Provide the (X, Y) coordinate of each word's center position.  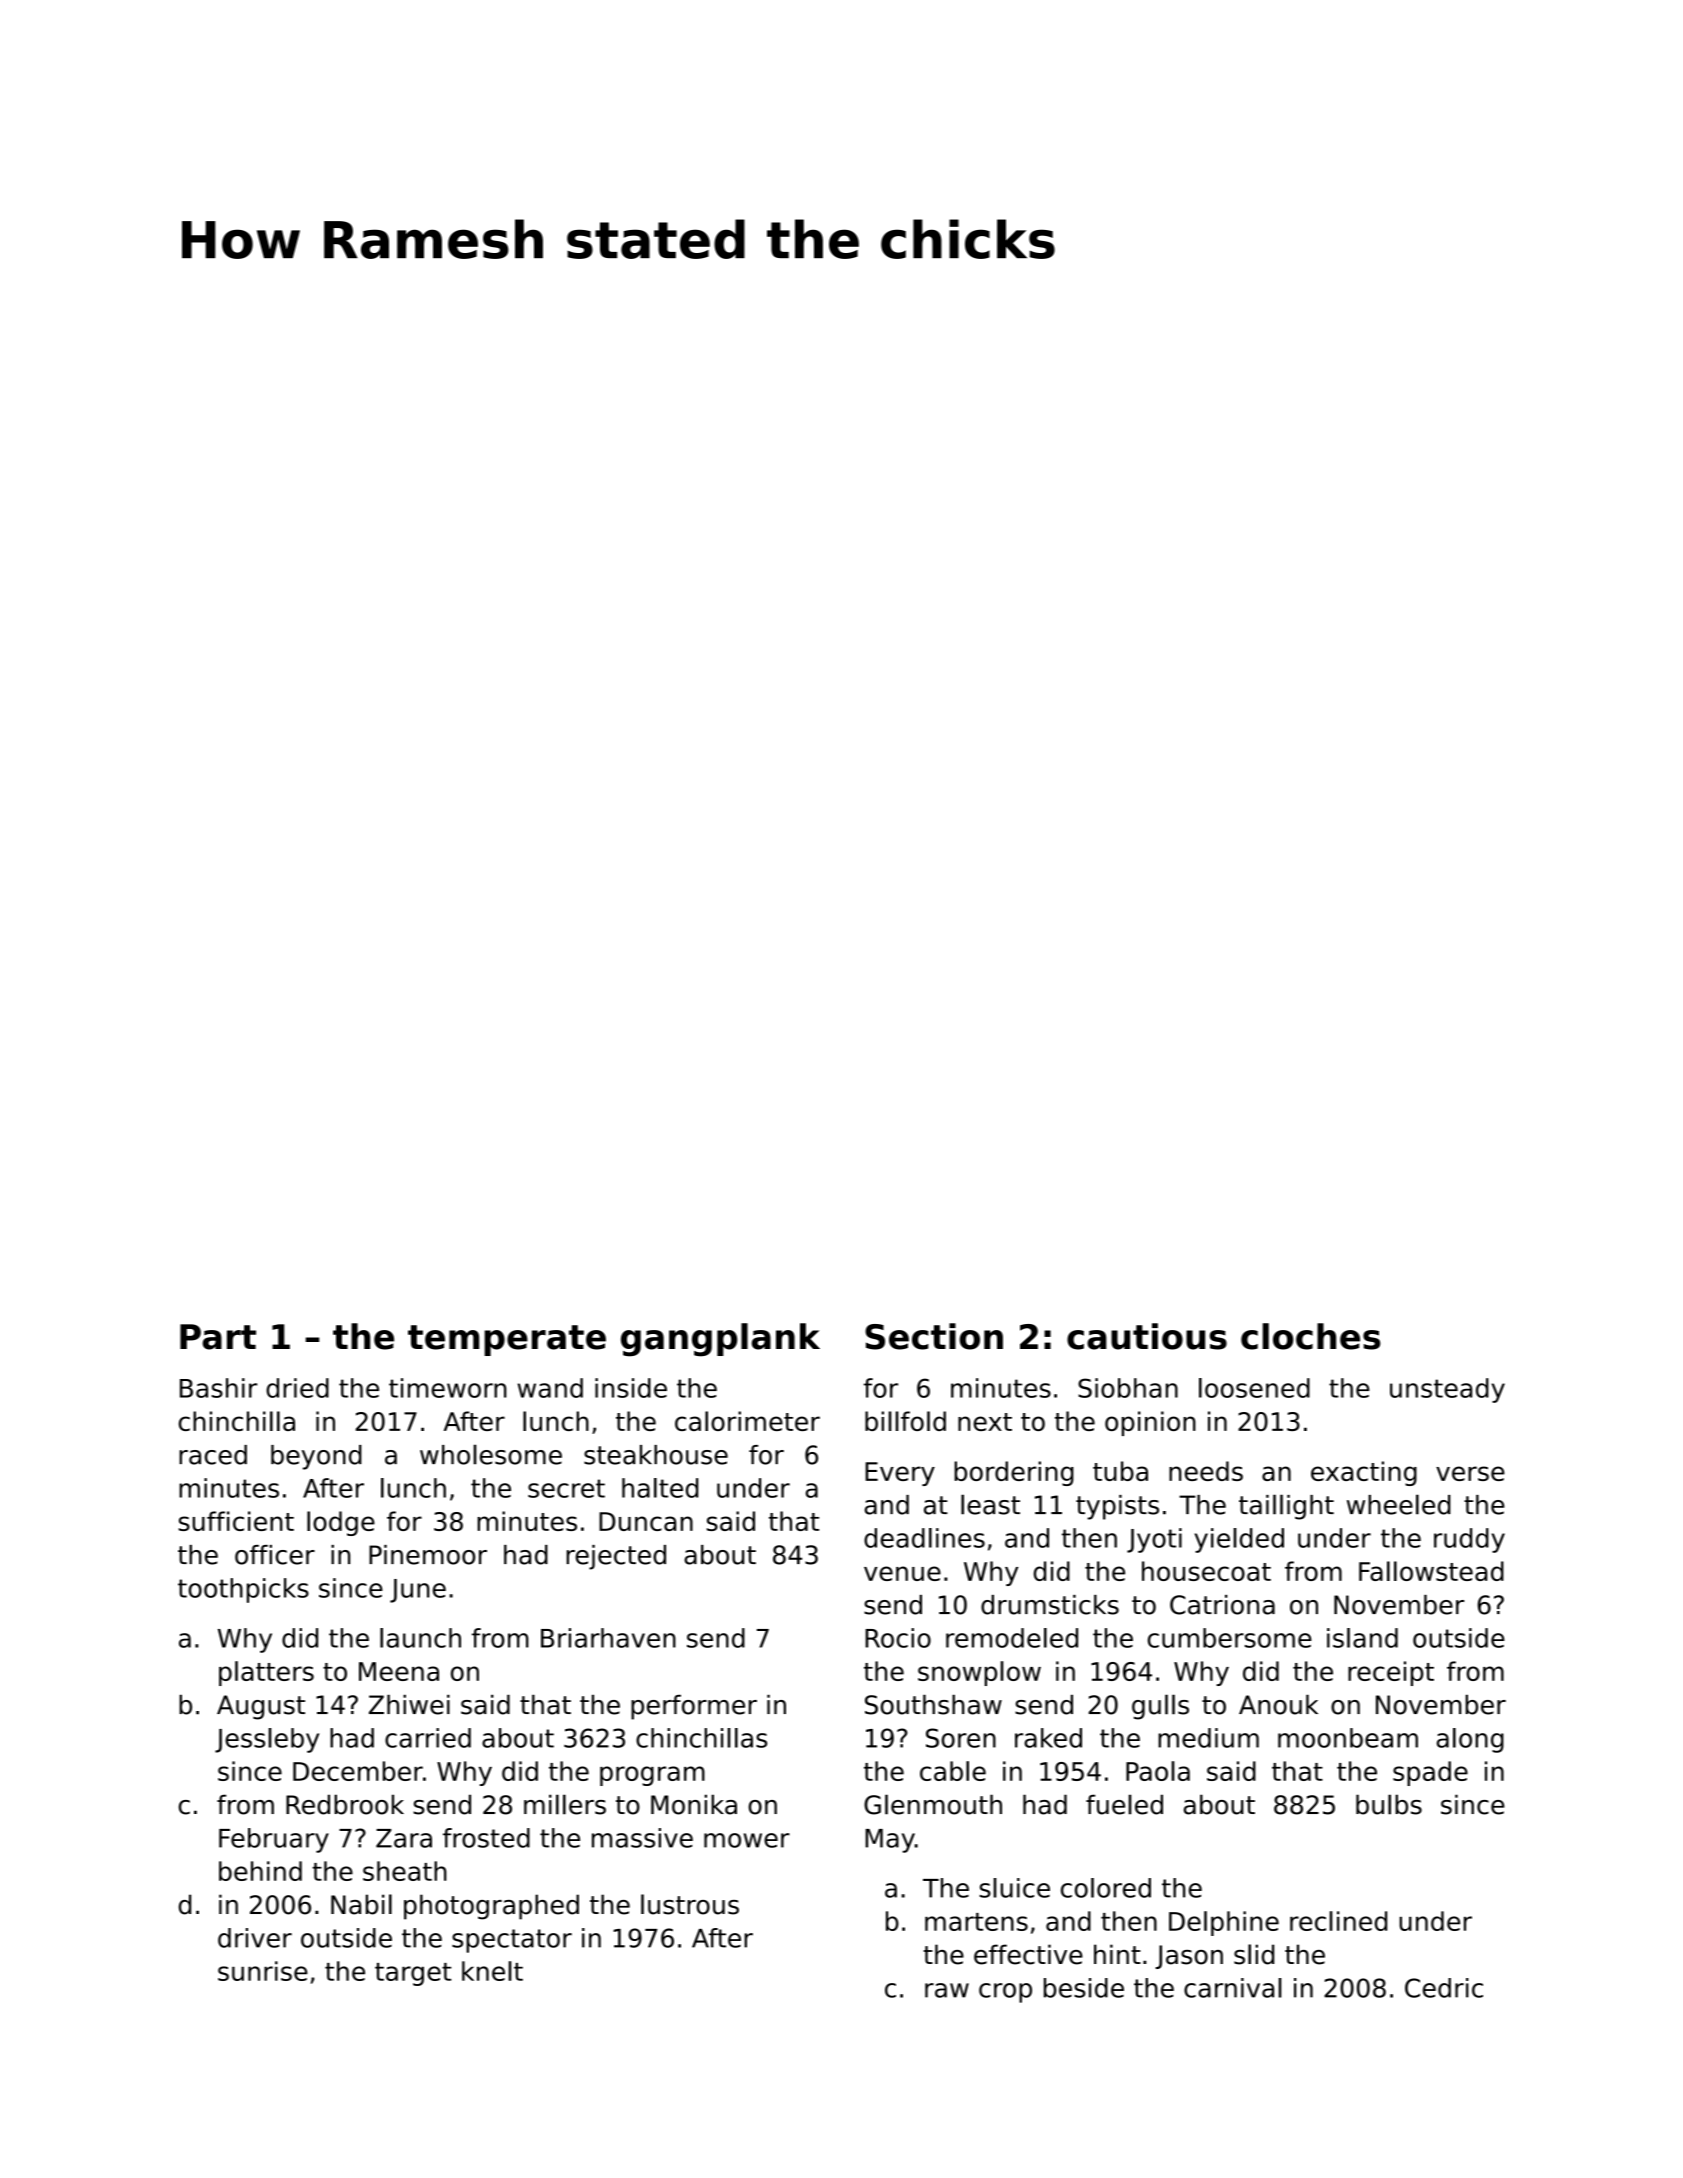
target (413, 1974)
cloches (1311, 1336)
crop (1005, 1993)
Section (934, 1336)
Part (218, 1337)
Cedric (1444, 1988)
